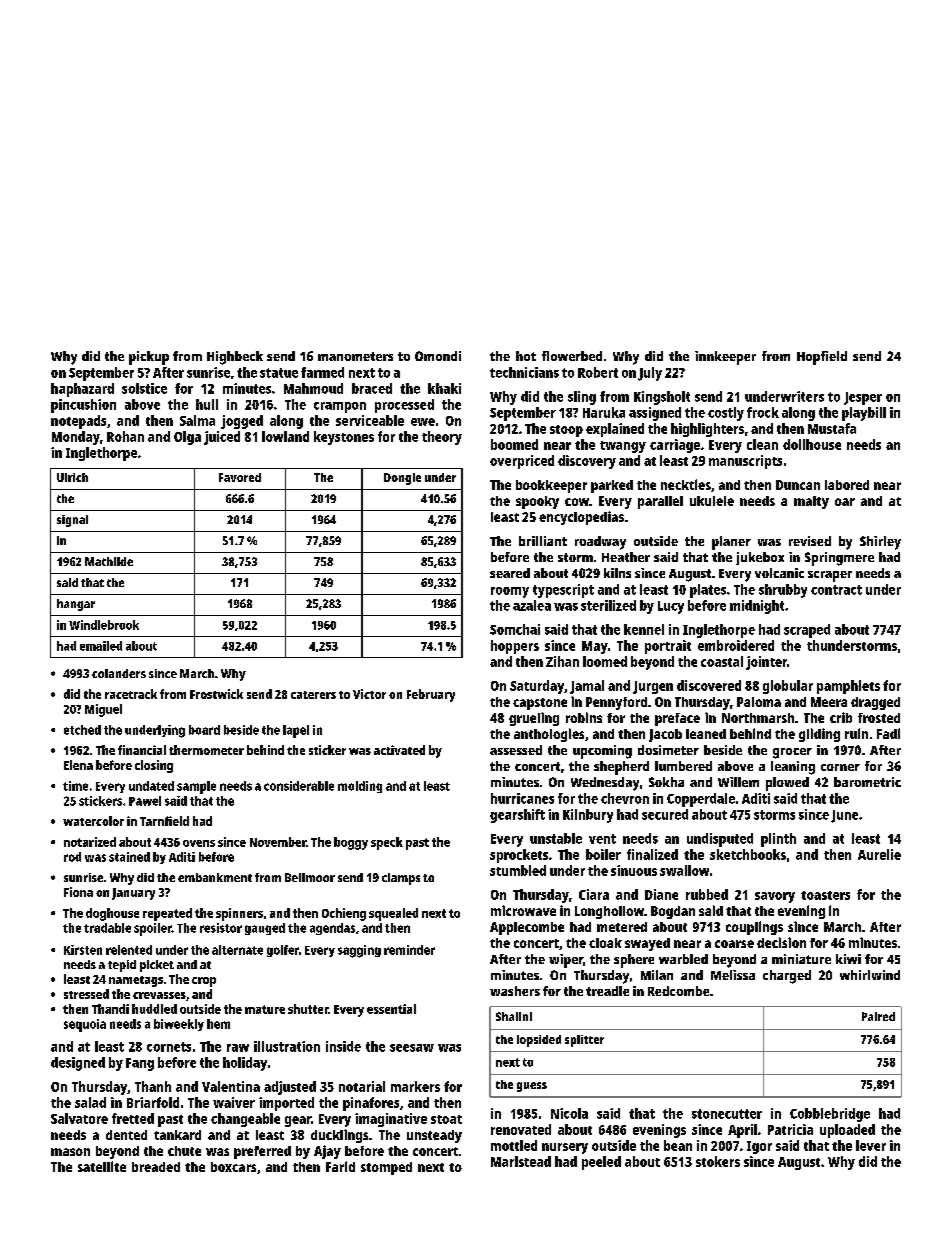 The height and width of the document is (1233, 952). I want to click on ukulele, so click(712, 501).
